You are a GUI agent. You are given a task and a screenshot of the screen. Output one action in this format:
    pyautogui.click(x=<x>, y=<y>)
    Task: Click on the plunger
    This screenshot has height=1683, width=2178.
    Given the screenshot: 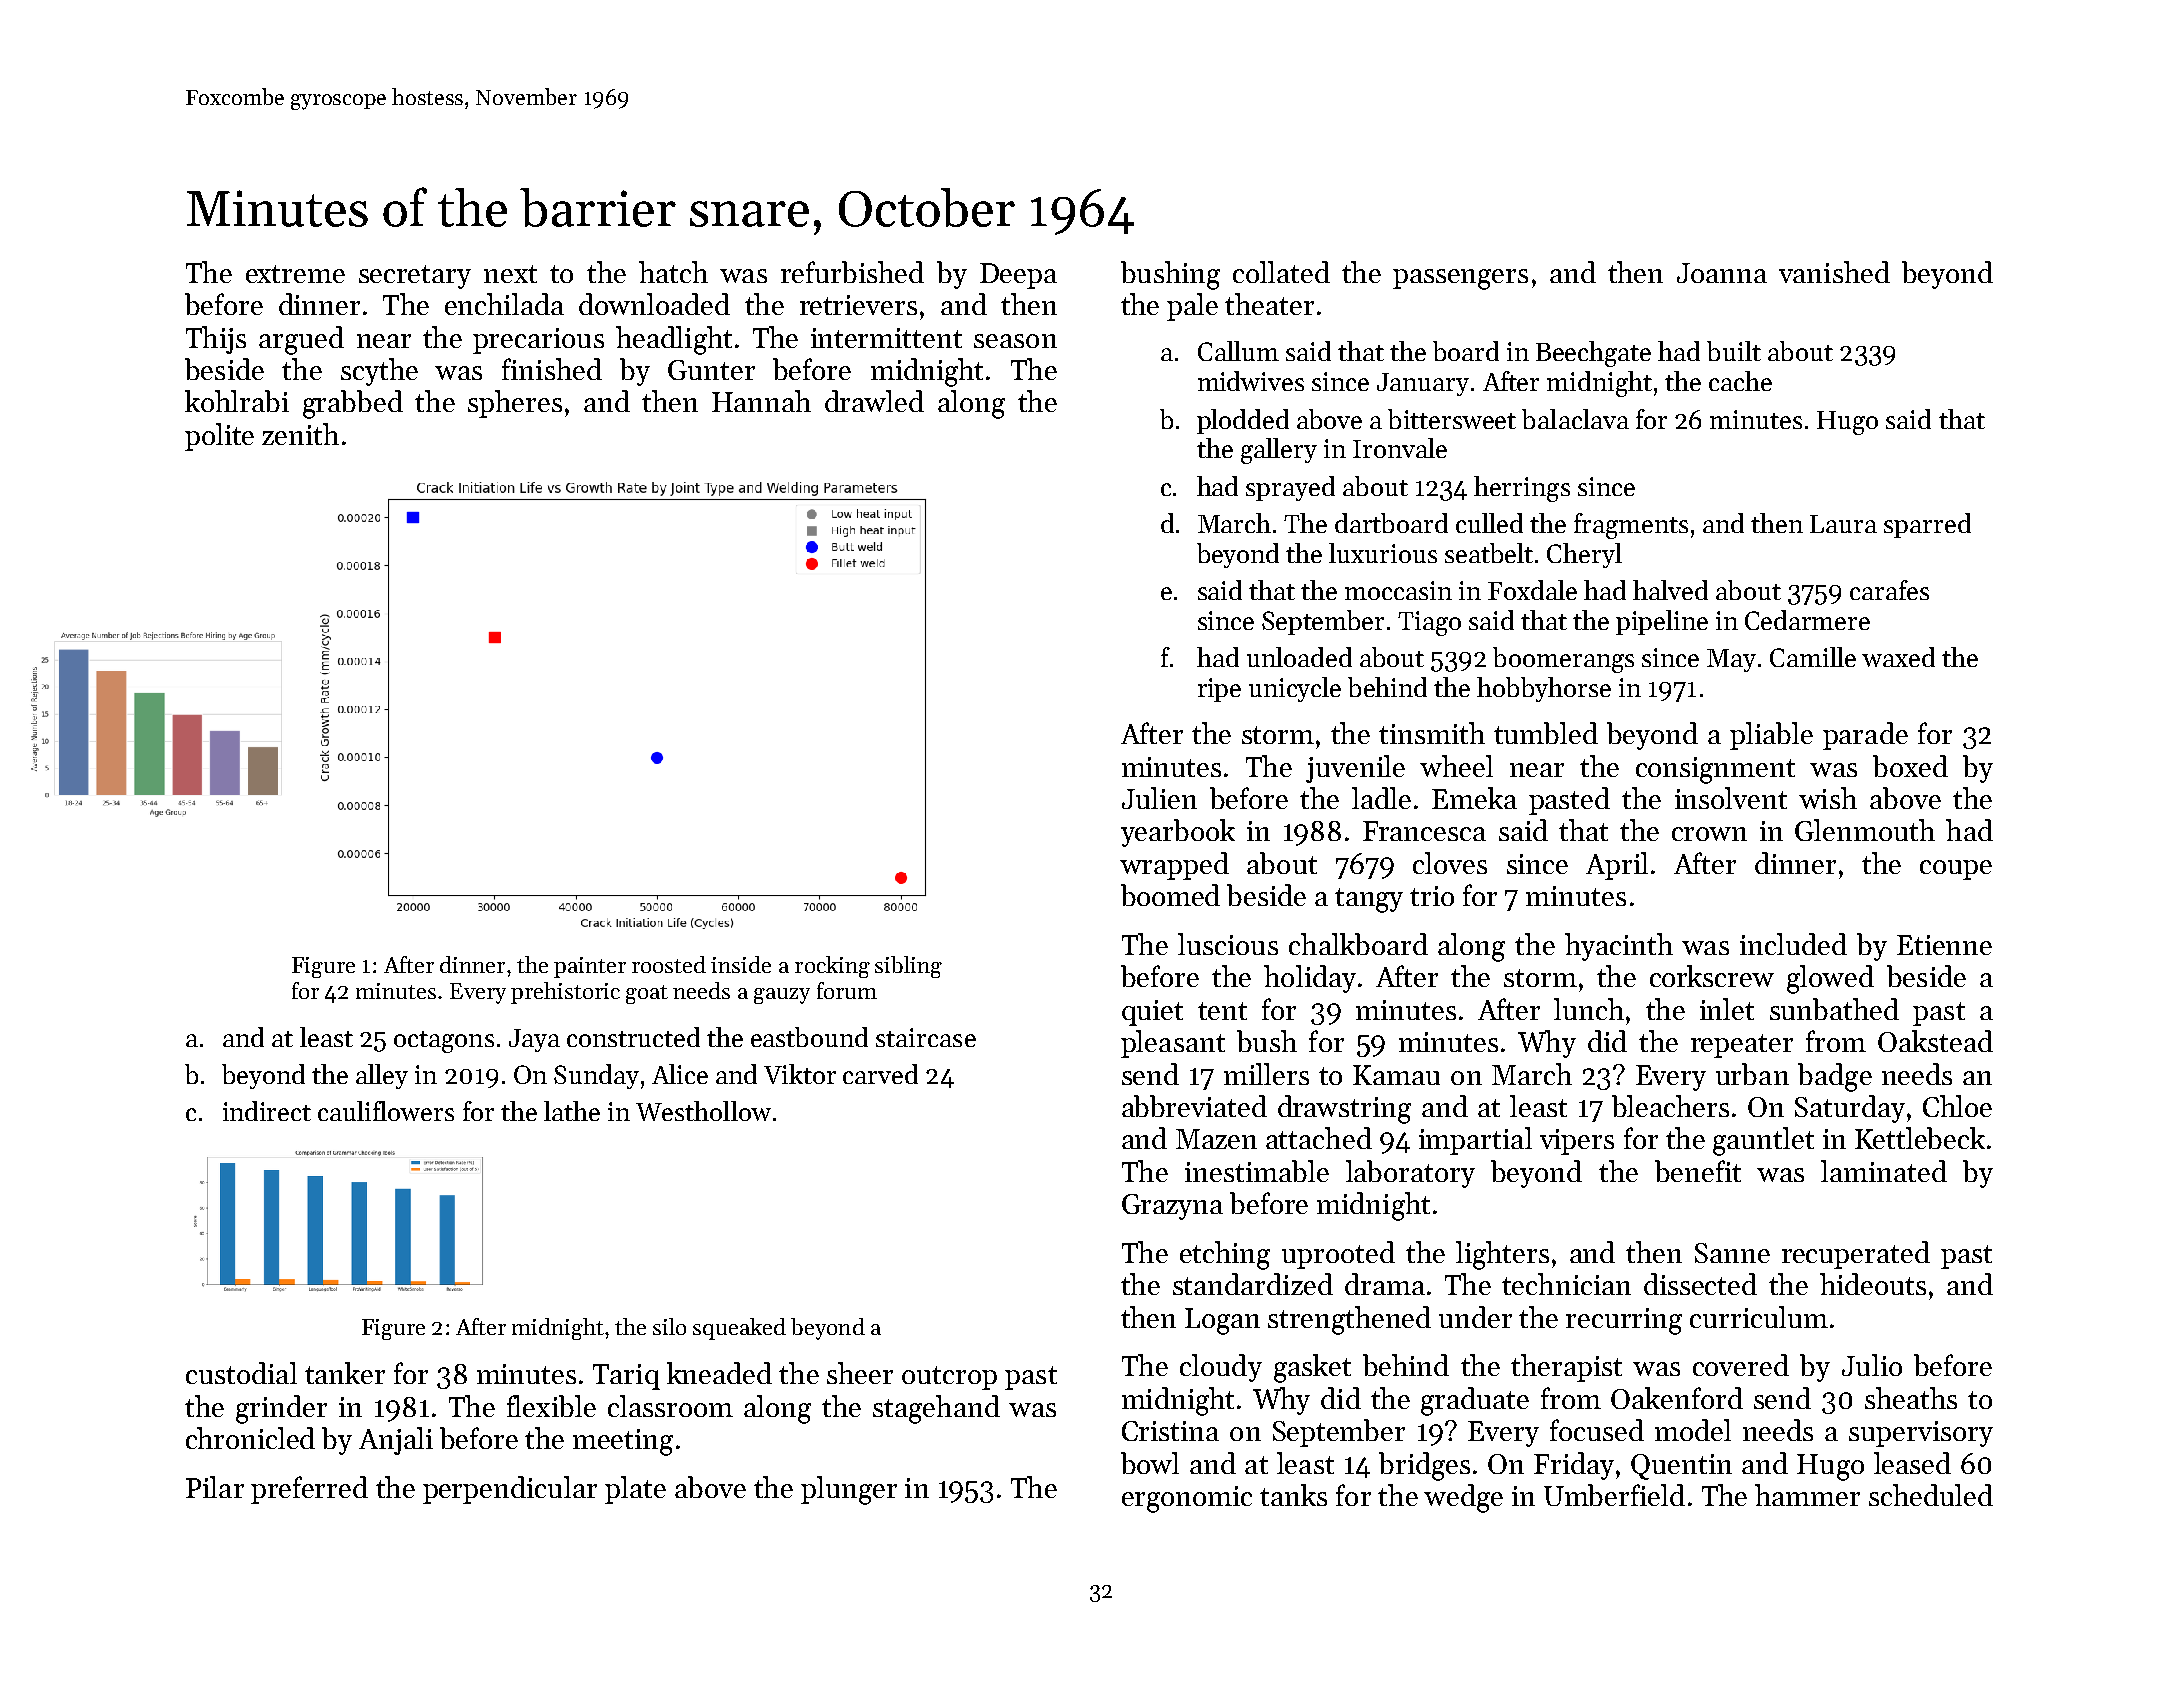 What is the action you would take?
    pyautogui.click(x=849, y=1490)
